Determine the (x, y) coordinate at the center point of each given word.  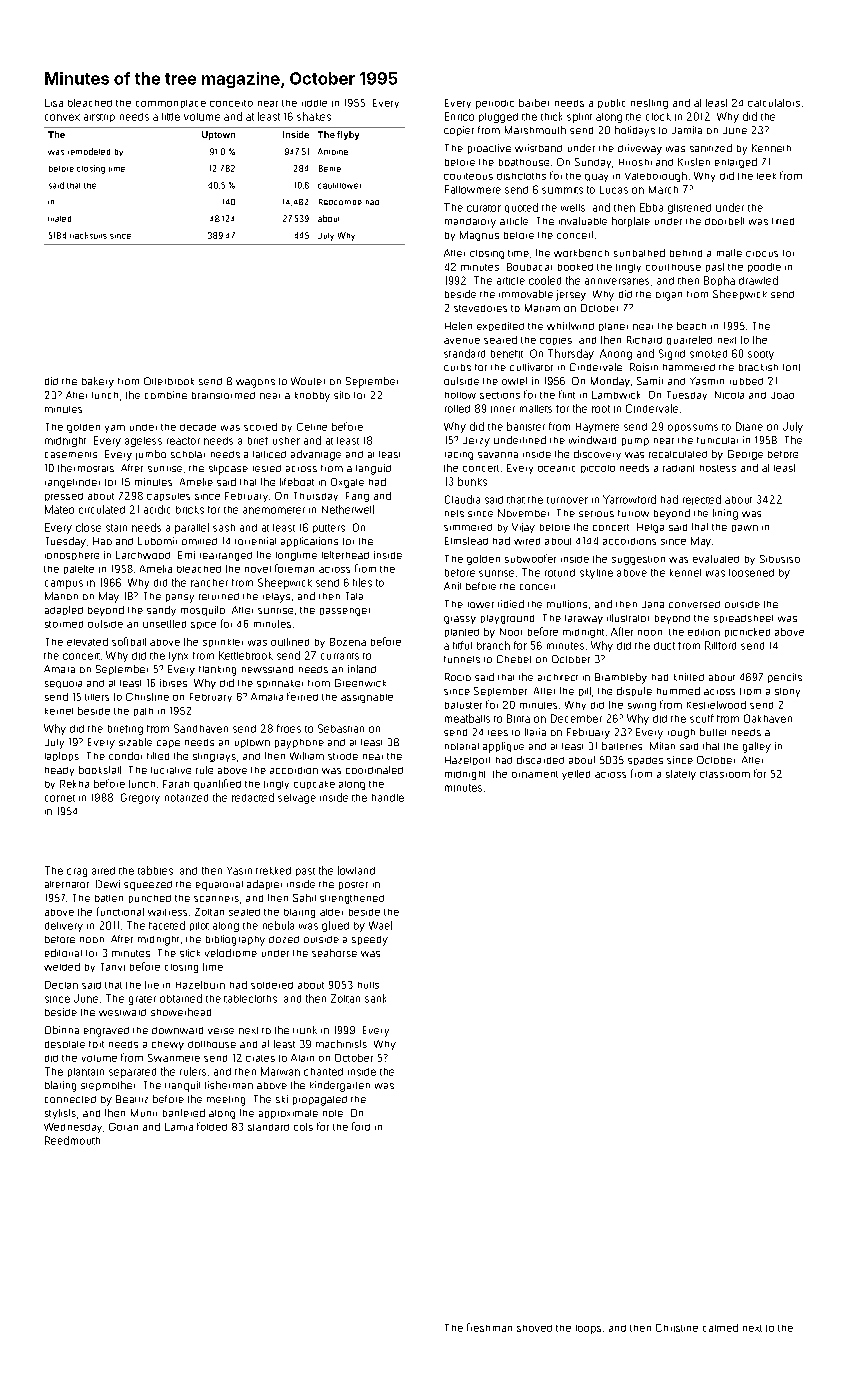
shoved (534, 1328)
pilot (199, 926)
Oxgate (347, 483)
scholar (188, 454)
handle (388, 798)
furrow (633, 513)
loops (588, 1329)
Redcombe (340, 202)
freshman (489, 1327)
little (171, 117)
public (611, 103)
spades (645, 761)
